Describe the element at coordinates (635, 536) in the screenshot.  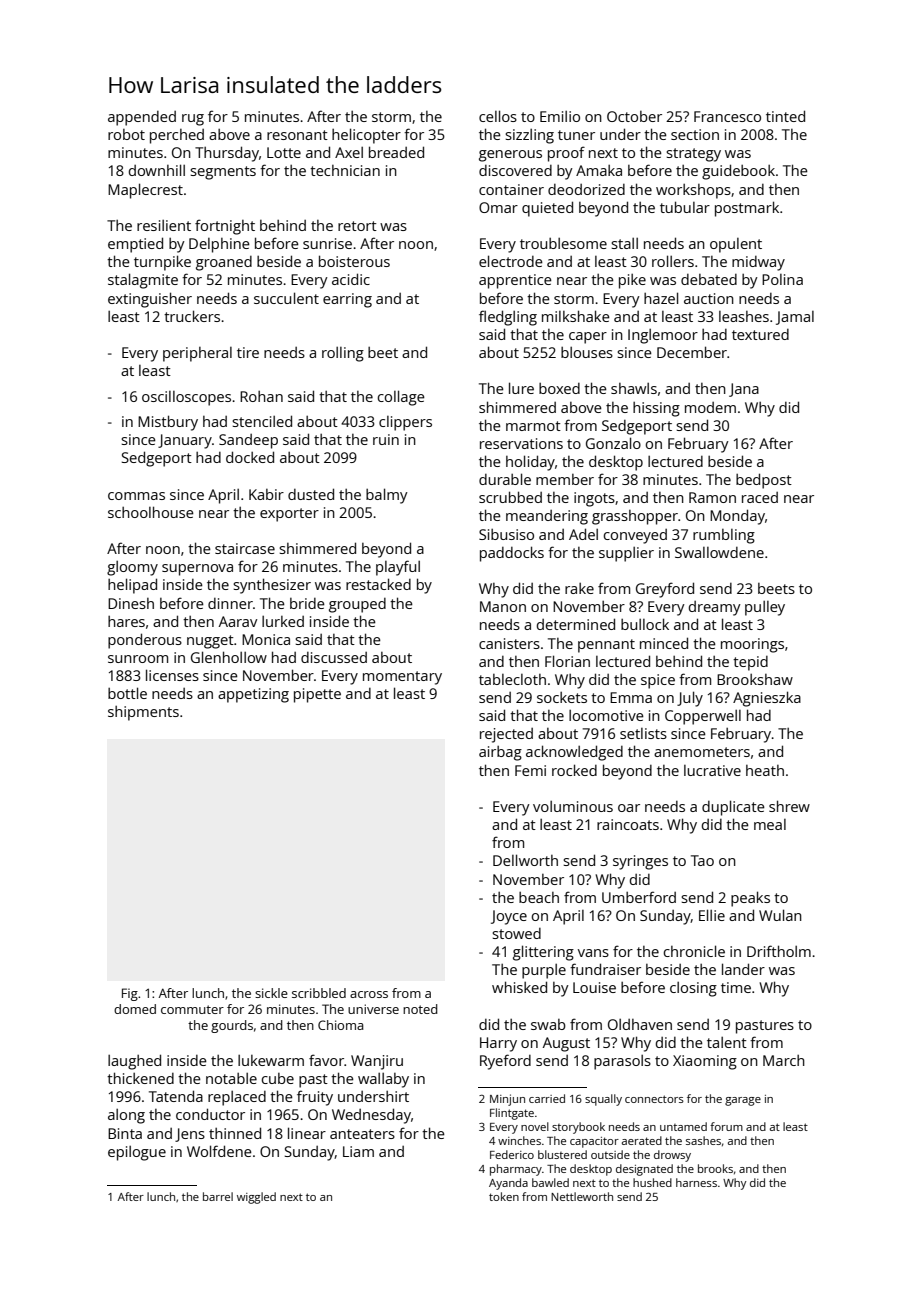
I see `conveyed` at that location.
